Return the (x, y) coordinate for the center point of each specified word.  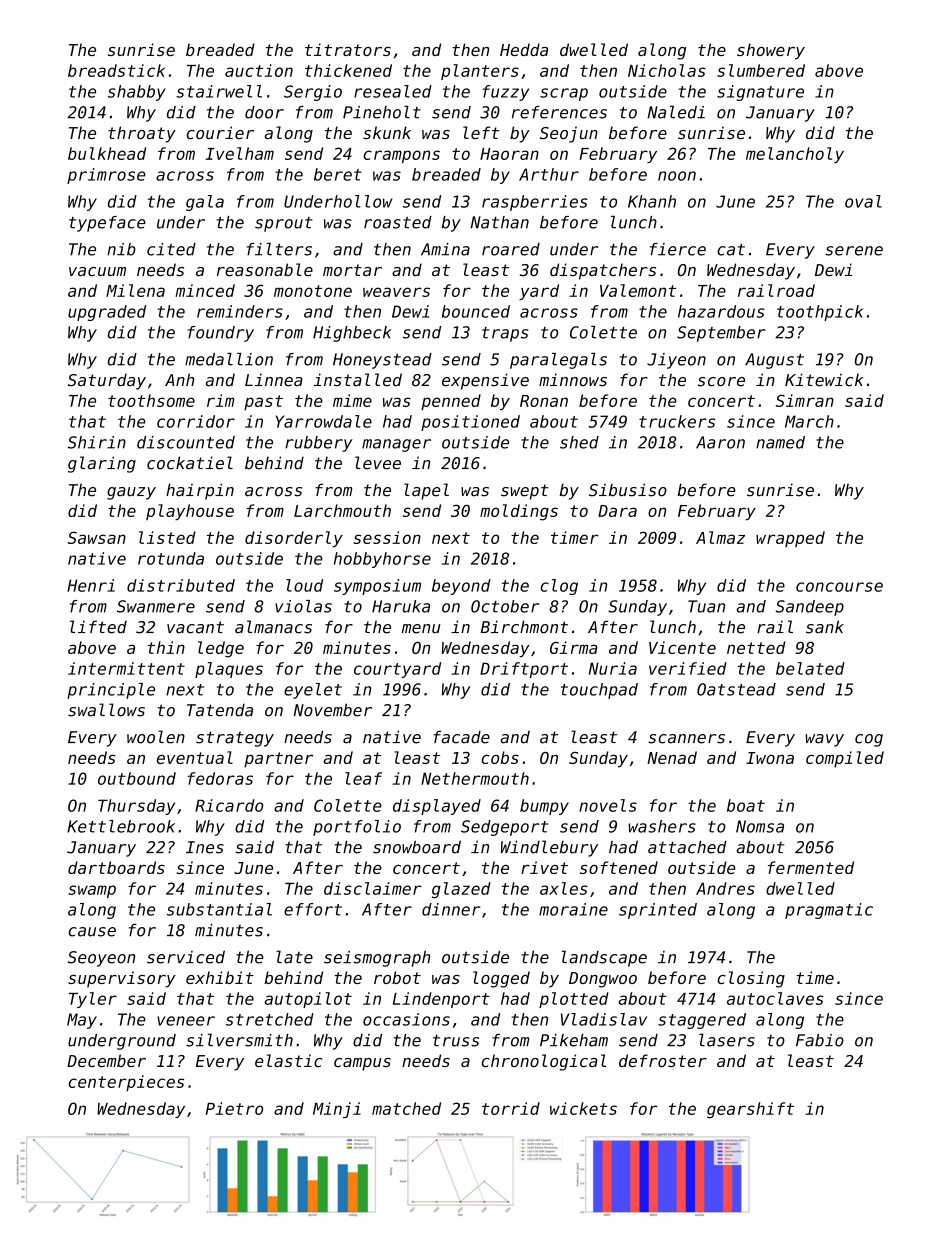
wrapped (790, 539)
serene (854, 251)
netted (756, 647)
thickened (348, 70)
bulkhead (107, 153)
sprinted (658, 911)
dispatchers (603, 271)
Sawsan (97, 537)
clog (559, 587)
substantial (219, 909)
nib (121, 249)
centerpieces (126, 1083)
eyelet (313, 691)
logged (501, 979)
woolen (156, 737)
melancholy (795, 155)
